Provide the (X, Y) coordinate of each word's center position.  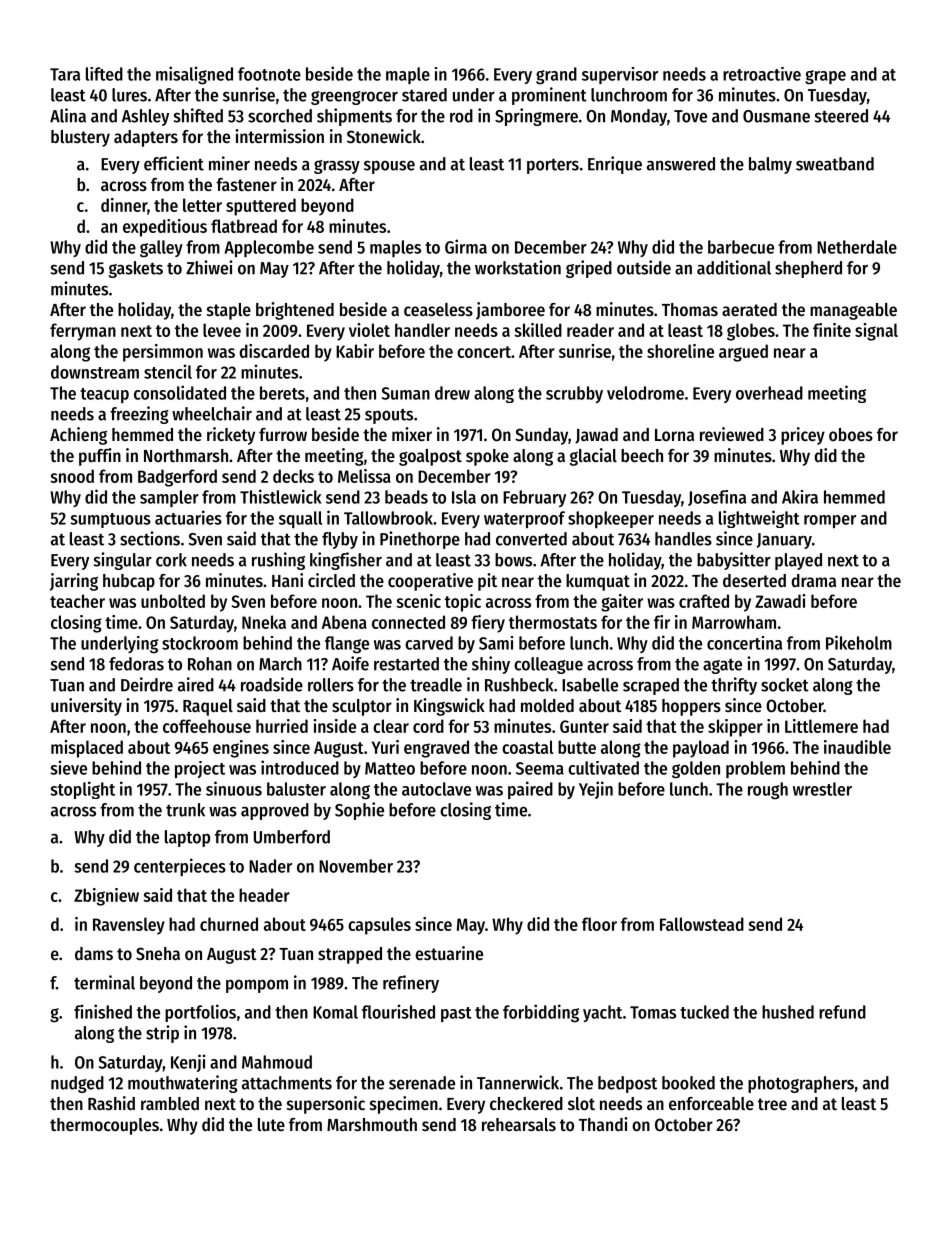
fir (662, 622)
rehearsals (519, 1124)
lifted (104, 74)
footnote (269, 74)
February (534, 498)
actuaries (188, 517)
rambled (170, 1103)
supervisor (620, 75)
